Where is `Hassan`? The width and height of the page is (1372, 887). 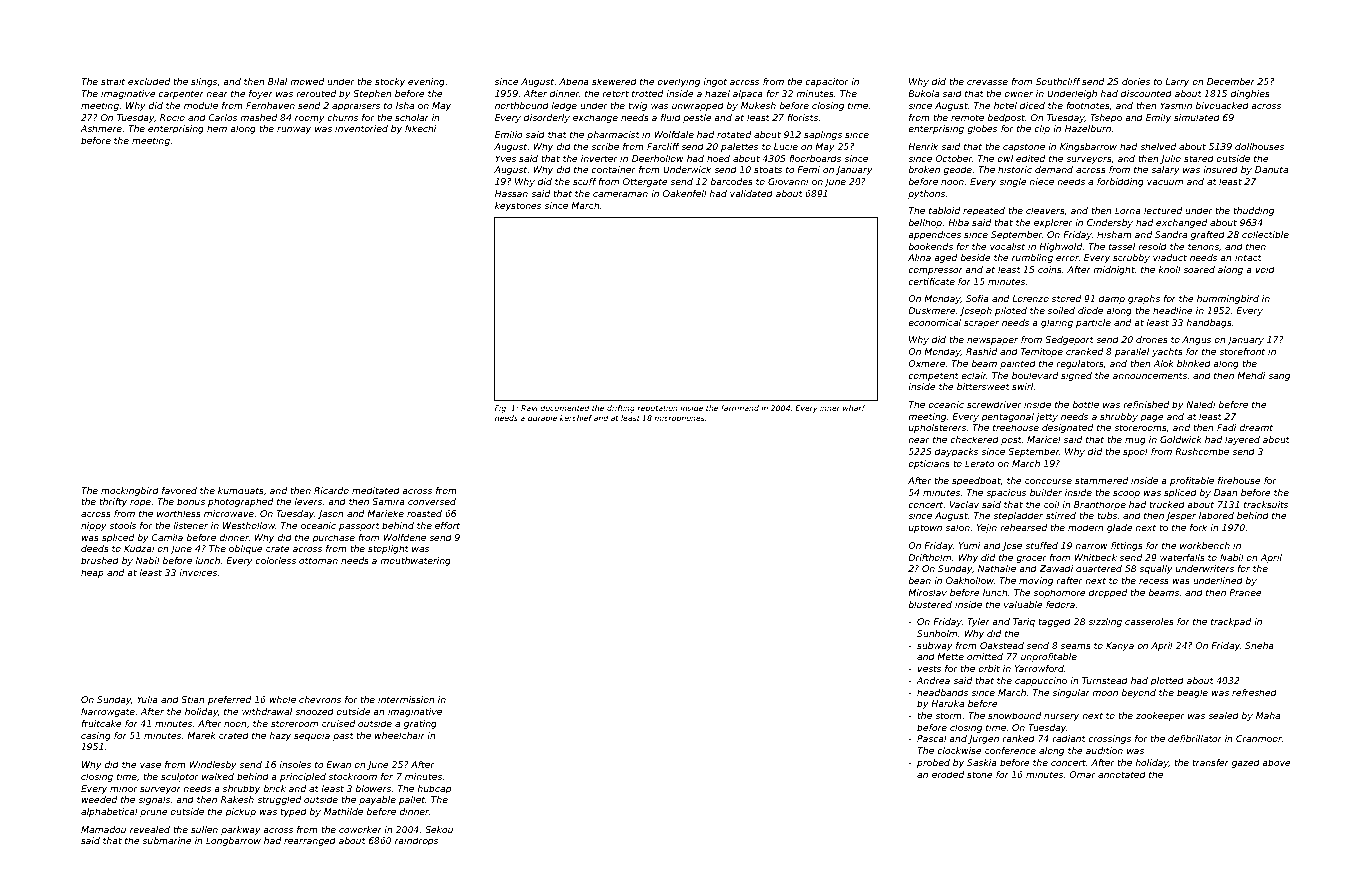
Hassan is located at coordinates (511, 193).
